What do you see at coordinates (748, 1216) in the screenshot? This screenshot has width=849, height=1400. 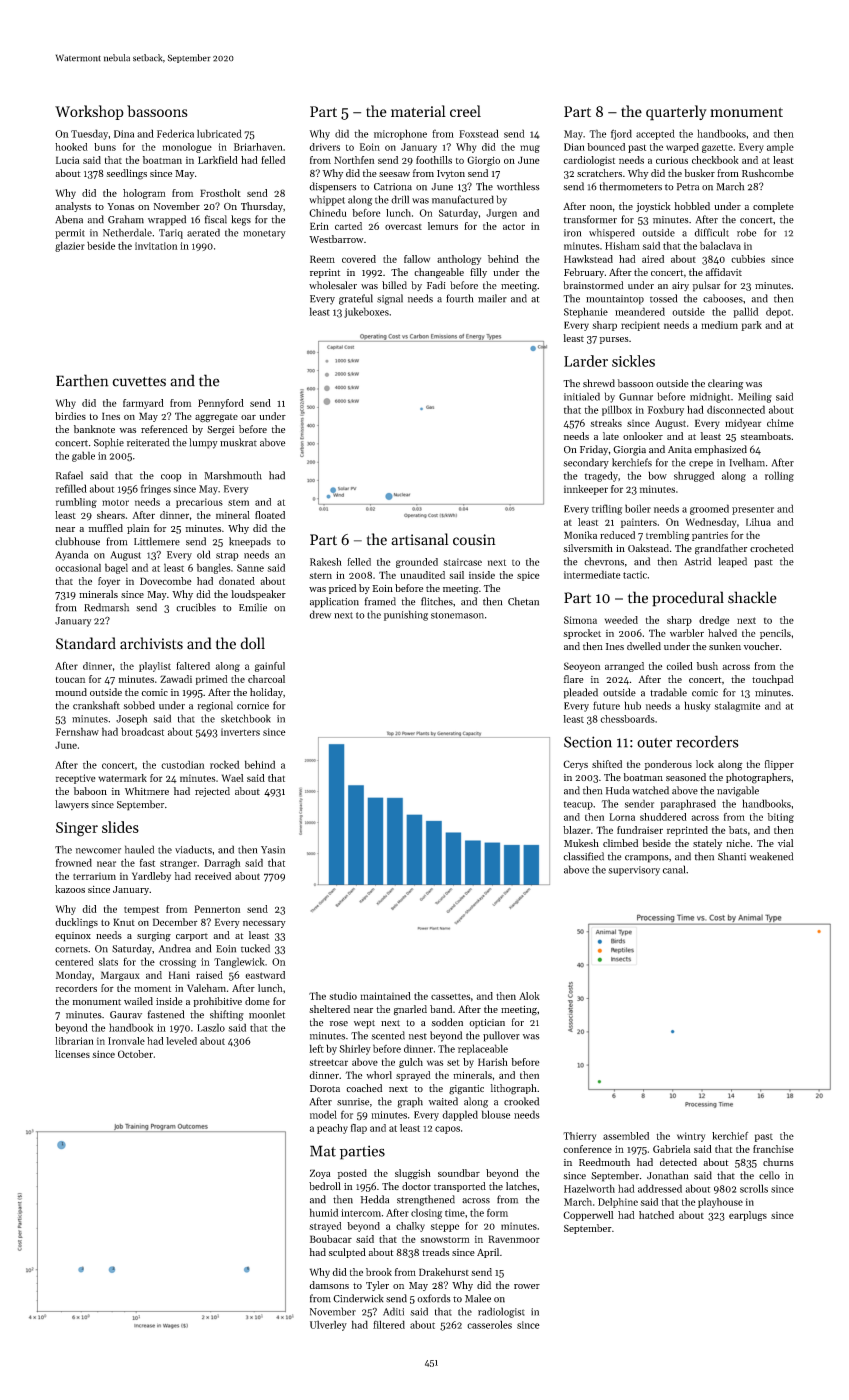 I see `earplugs` at bounding box center [748, 1216].
